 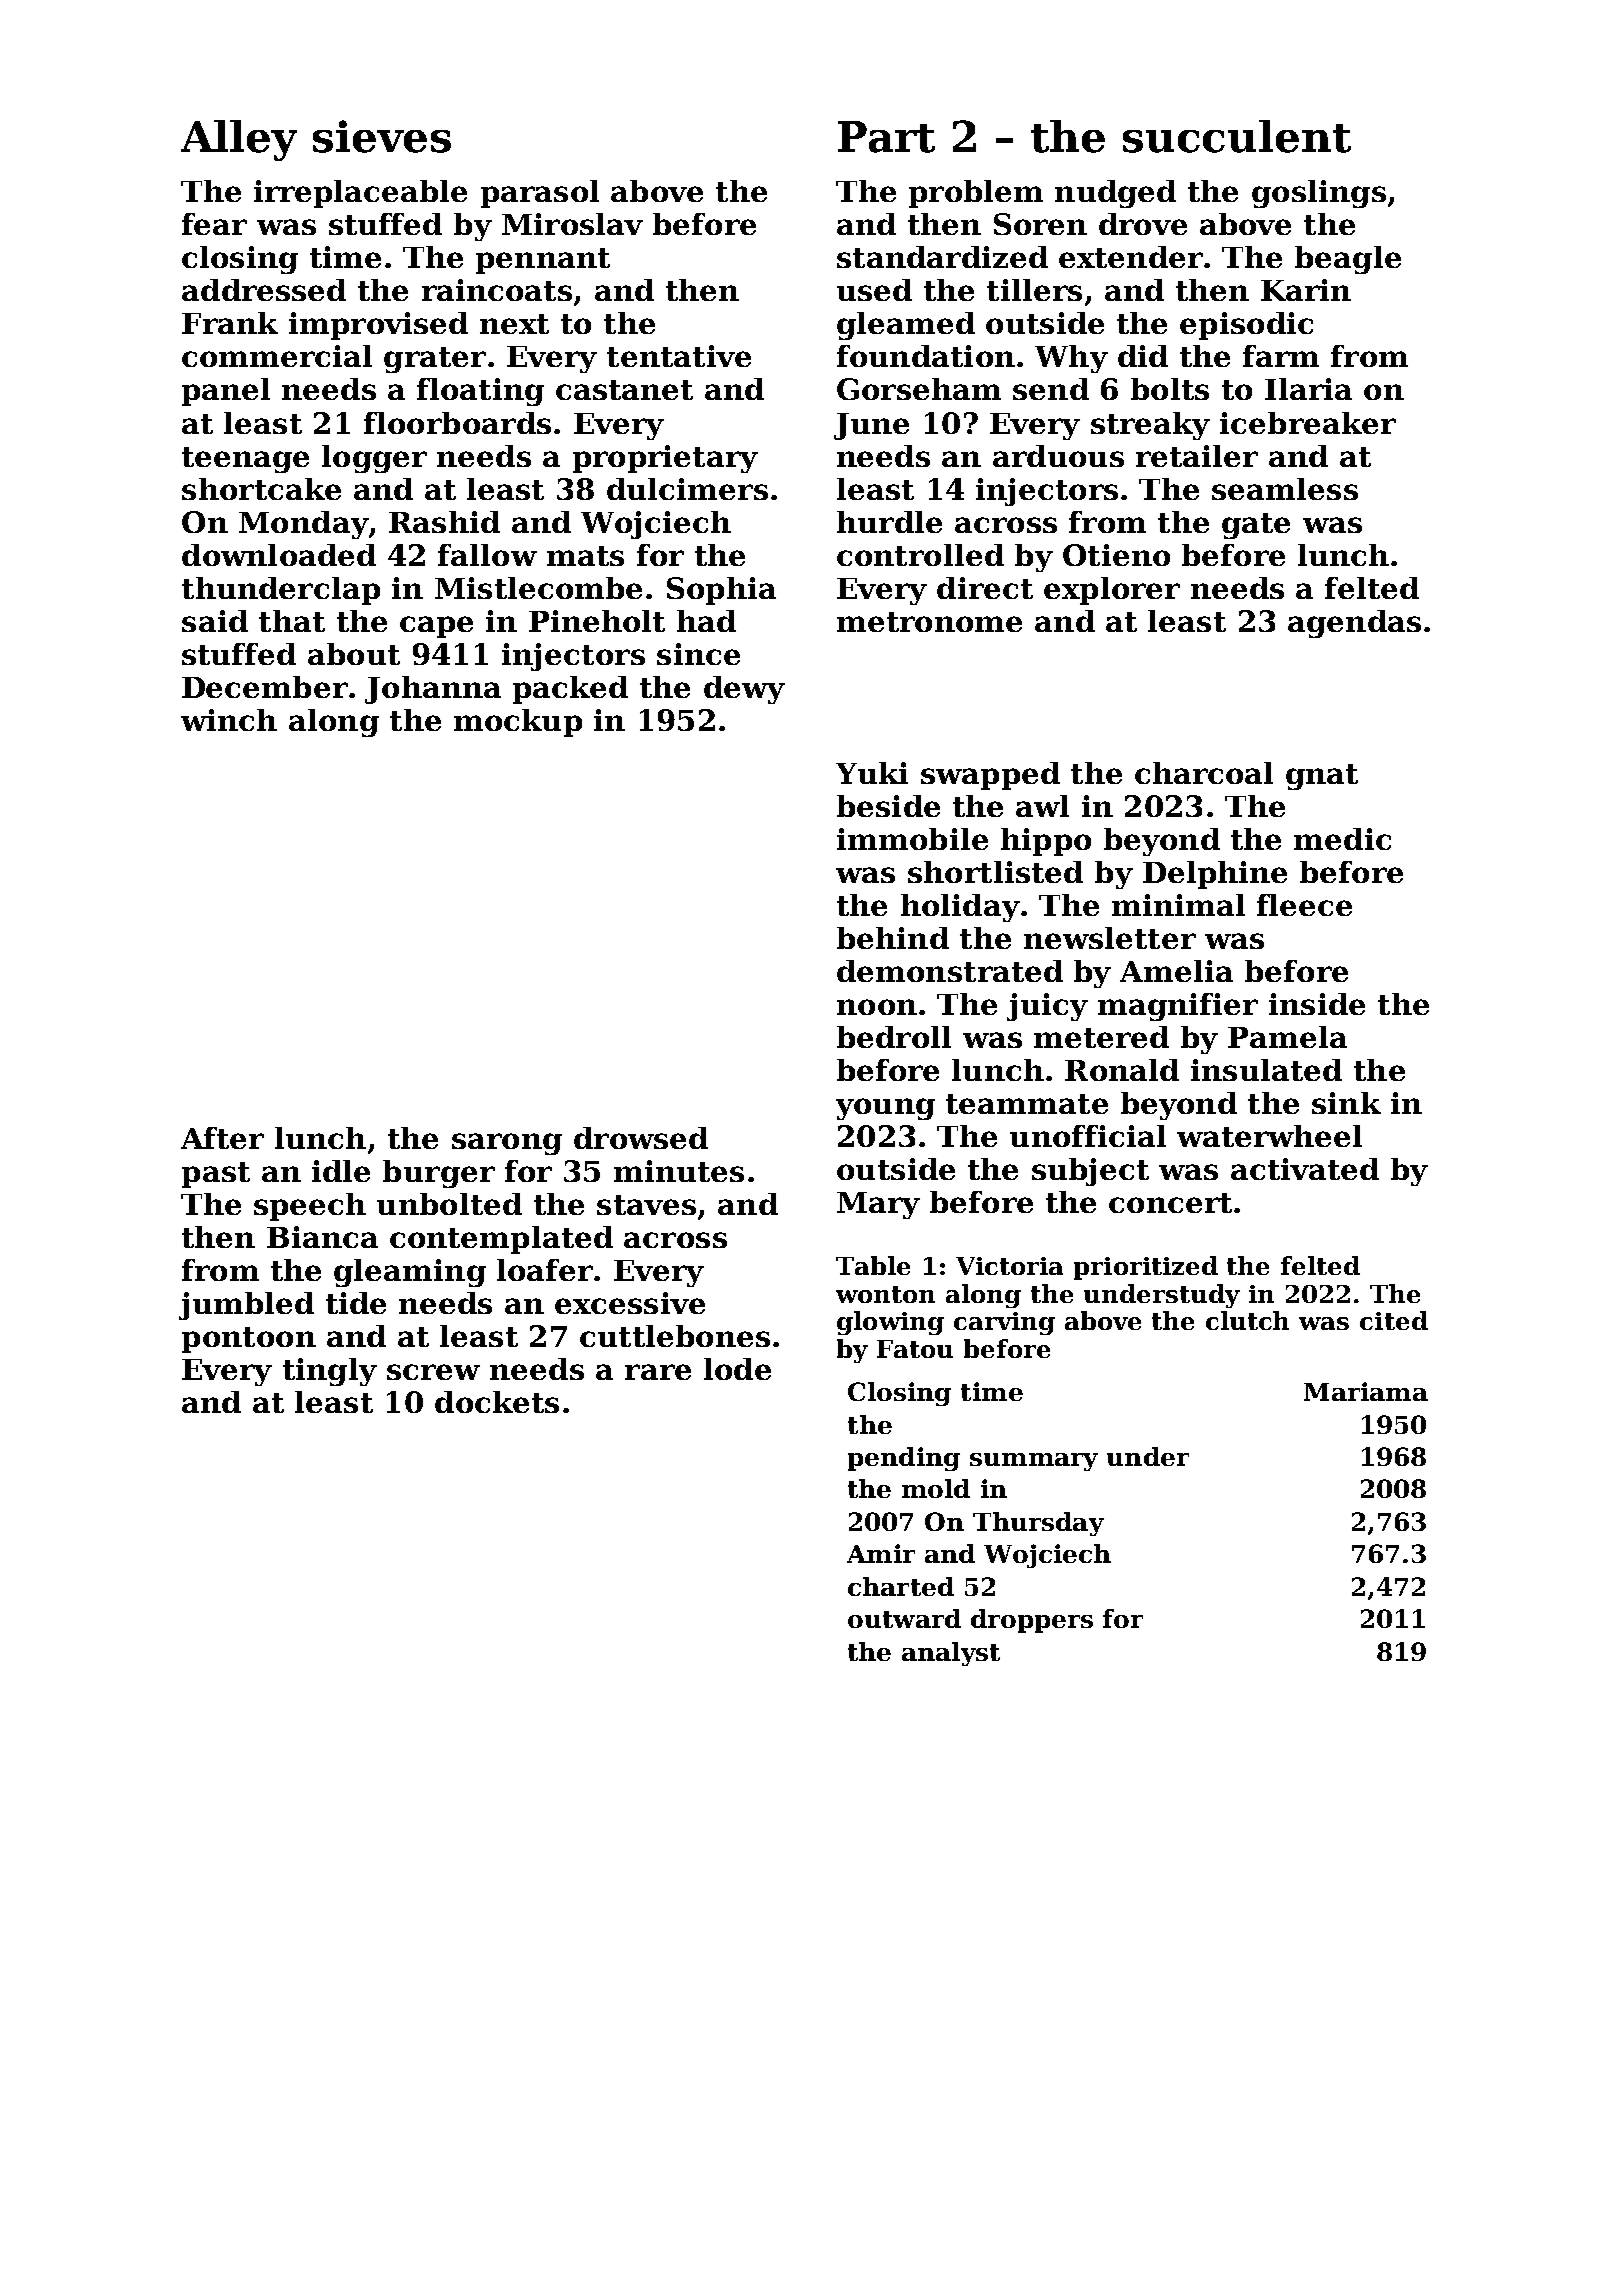 What do you see at coordinates (1366, 1391) in the document?
I see `Mariama` at bounding box center [1366, 1391].
